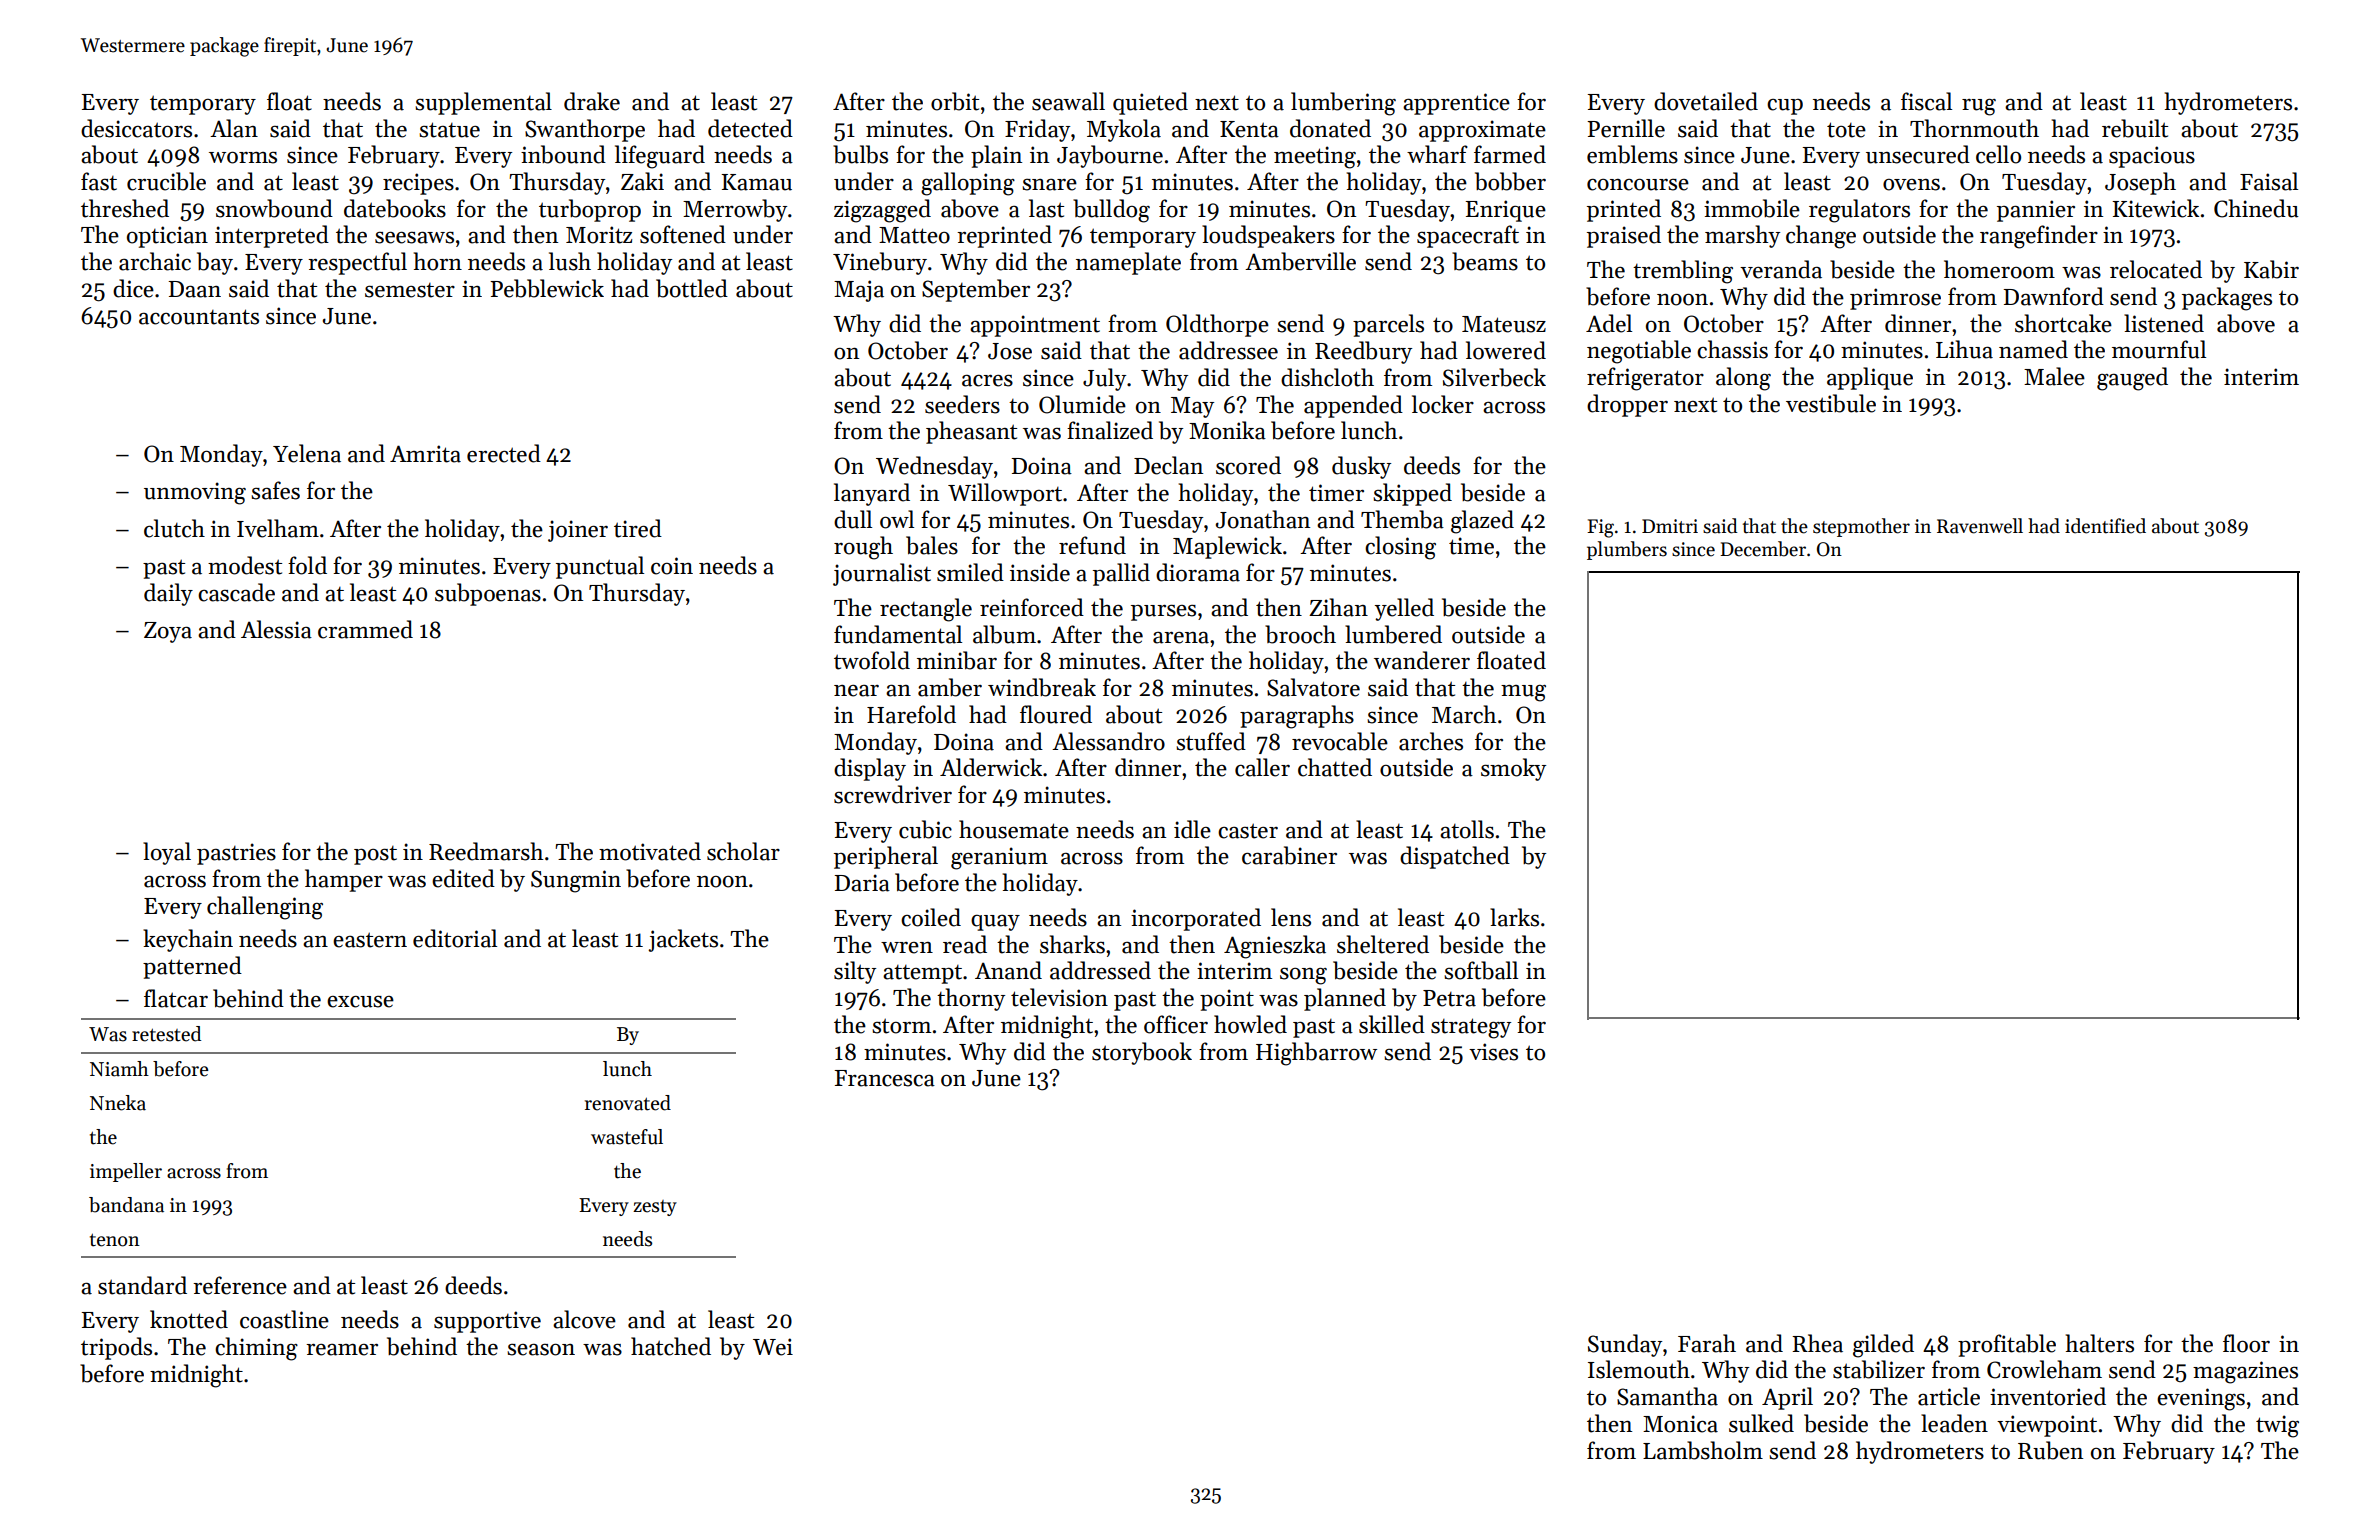  Describe the element at coordinates (1313, 687) in the screenshot. I see `Salvatore` at that location.
